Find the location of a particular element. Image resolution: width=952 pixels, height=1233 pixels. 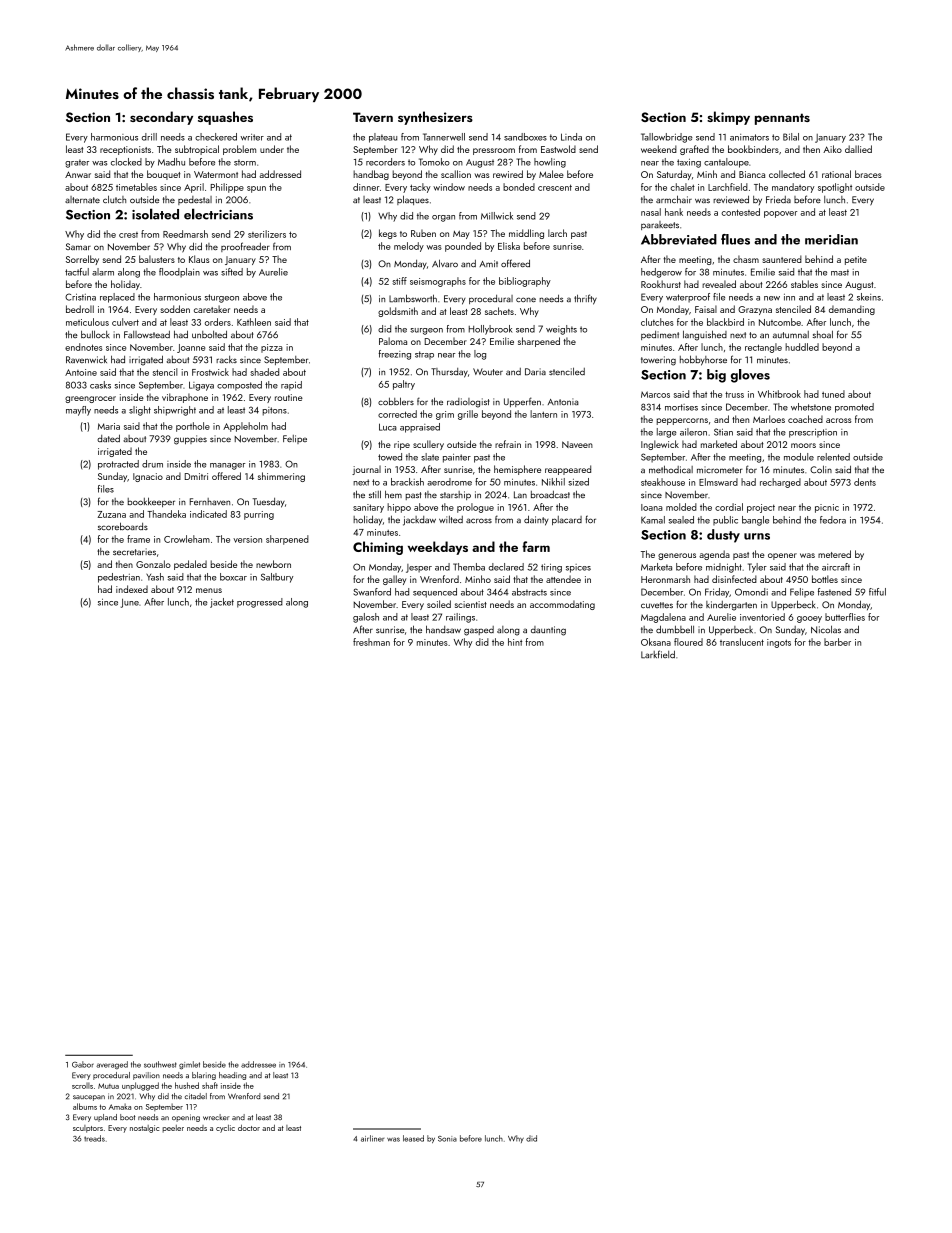

stiff is located at coordinates (399, 281).
